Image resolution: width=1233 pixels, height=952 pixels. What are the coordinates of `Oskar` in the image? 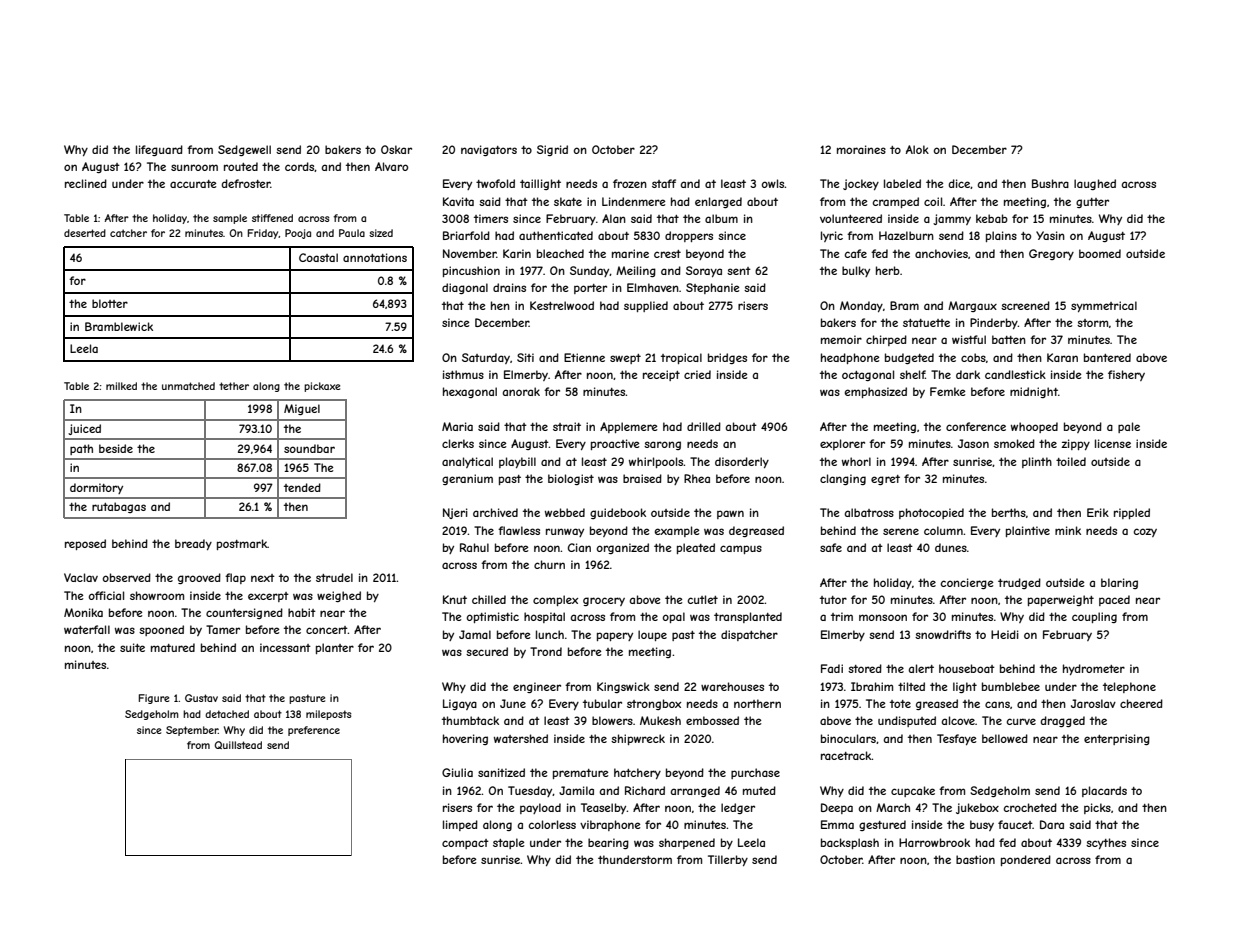 It's located at (396, 149).
